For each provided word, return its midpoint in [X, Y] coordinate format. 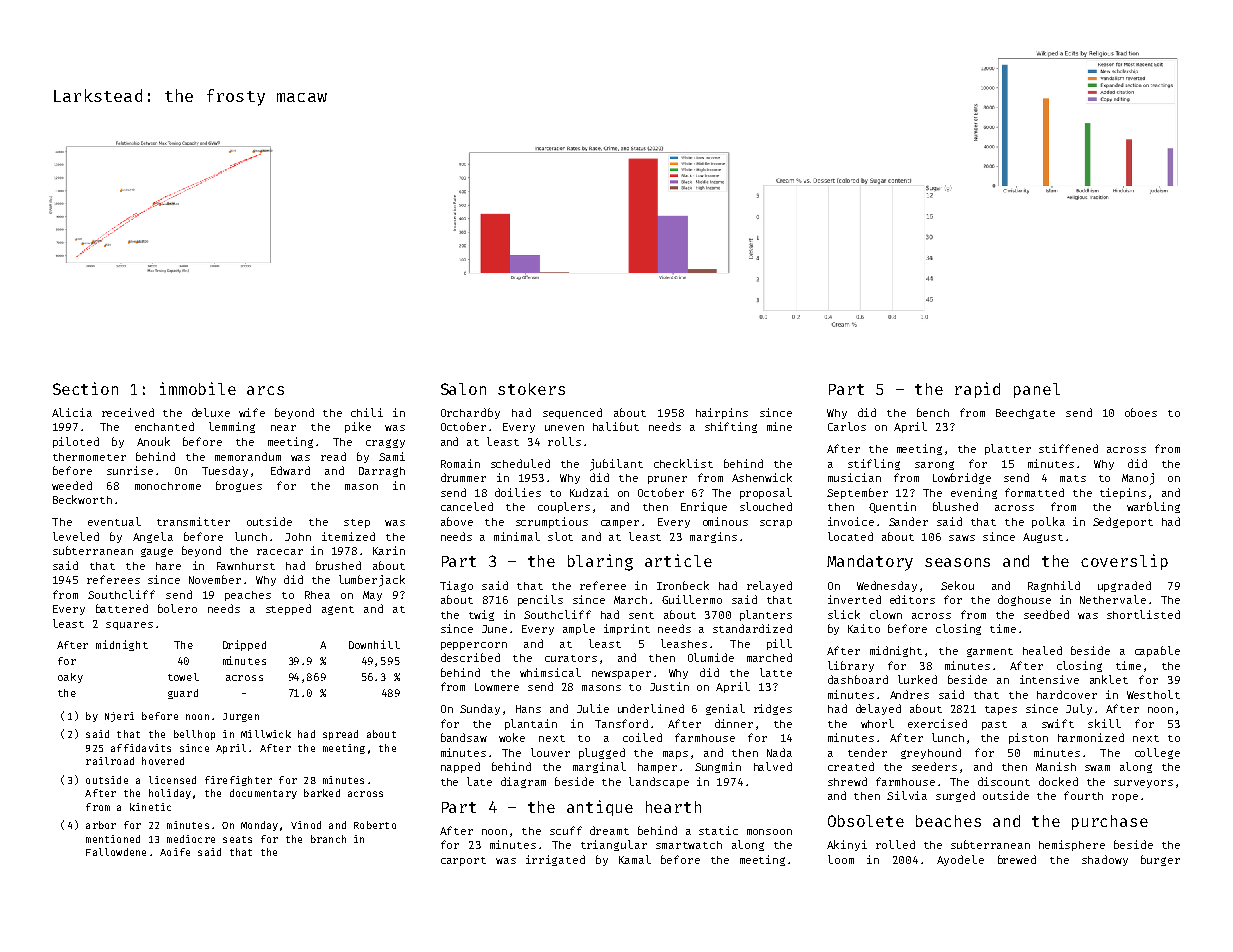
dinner [734, 723]
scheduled [520, 463]
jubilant [616, 465]
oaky [70, 678]
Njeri [119, 717]
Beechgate [1025, 414]
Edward [290, 470]
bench [933, 412]
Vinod [306, 825]
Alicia [72, 412]
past [994, 725]
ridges [773, 709]
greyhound [931, 753]
